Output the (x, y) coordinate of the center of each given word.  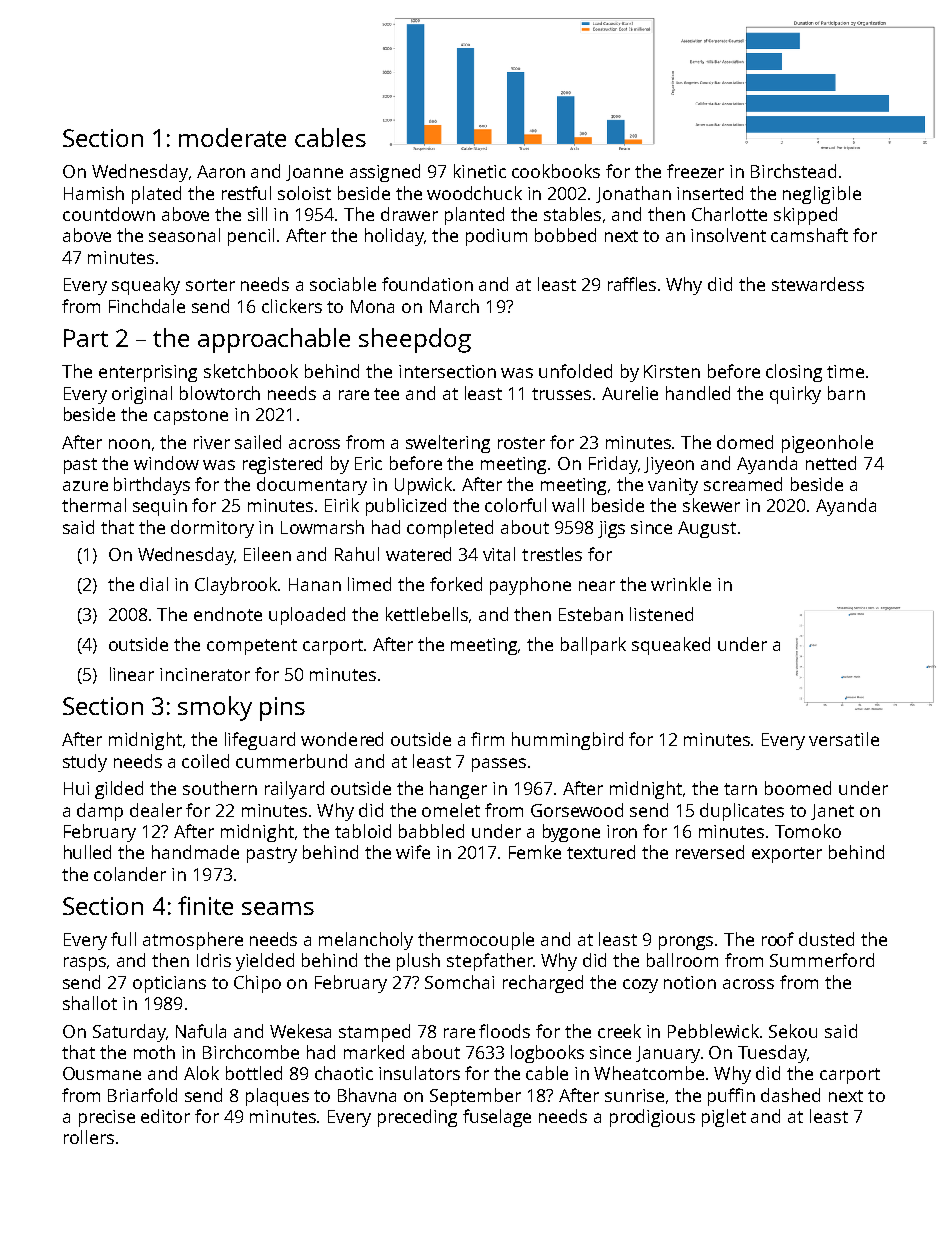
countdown (109, 214)
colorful (515, 505)
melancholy (366, 941)
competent (252, 647)
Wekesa (300, 1031)
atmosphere (193, 941)
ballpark (593, 646)
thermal (94, 505)
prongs (686, 943)
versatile (844, 739)
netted (831, 463)
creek (619, 1031)
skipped (805, 216)
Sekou (793, 1031)
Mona (372, 306)
